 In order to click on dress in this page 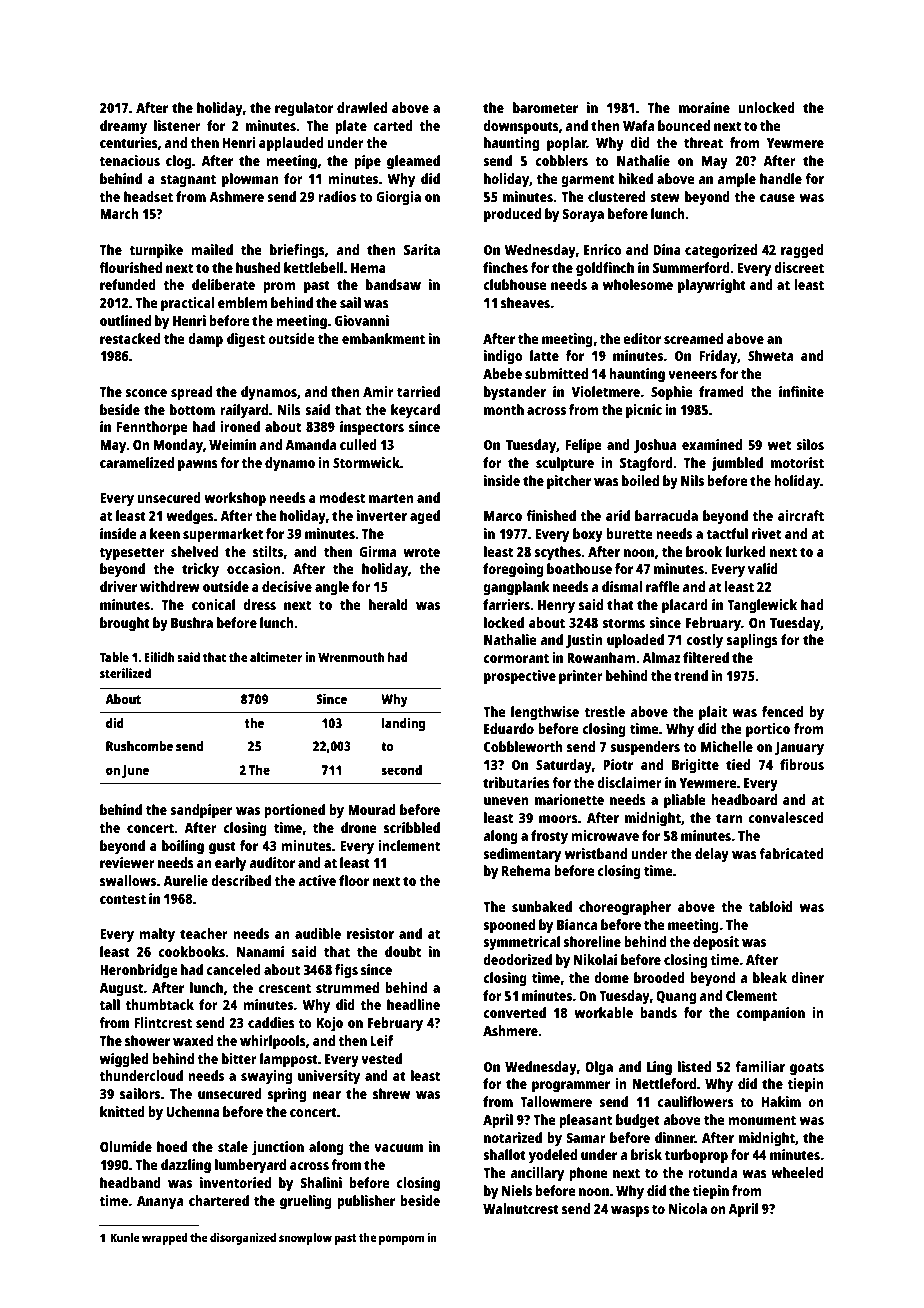, I will do `click(259, 604)`.
